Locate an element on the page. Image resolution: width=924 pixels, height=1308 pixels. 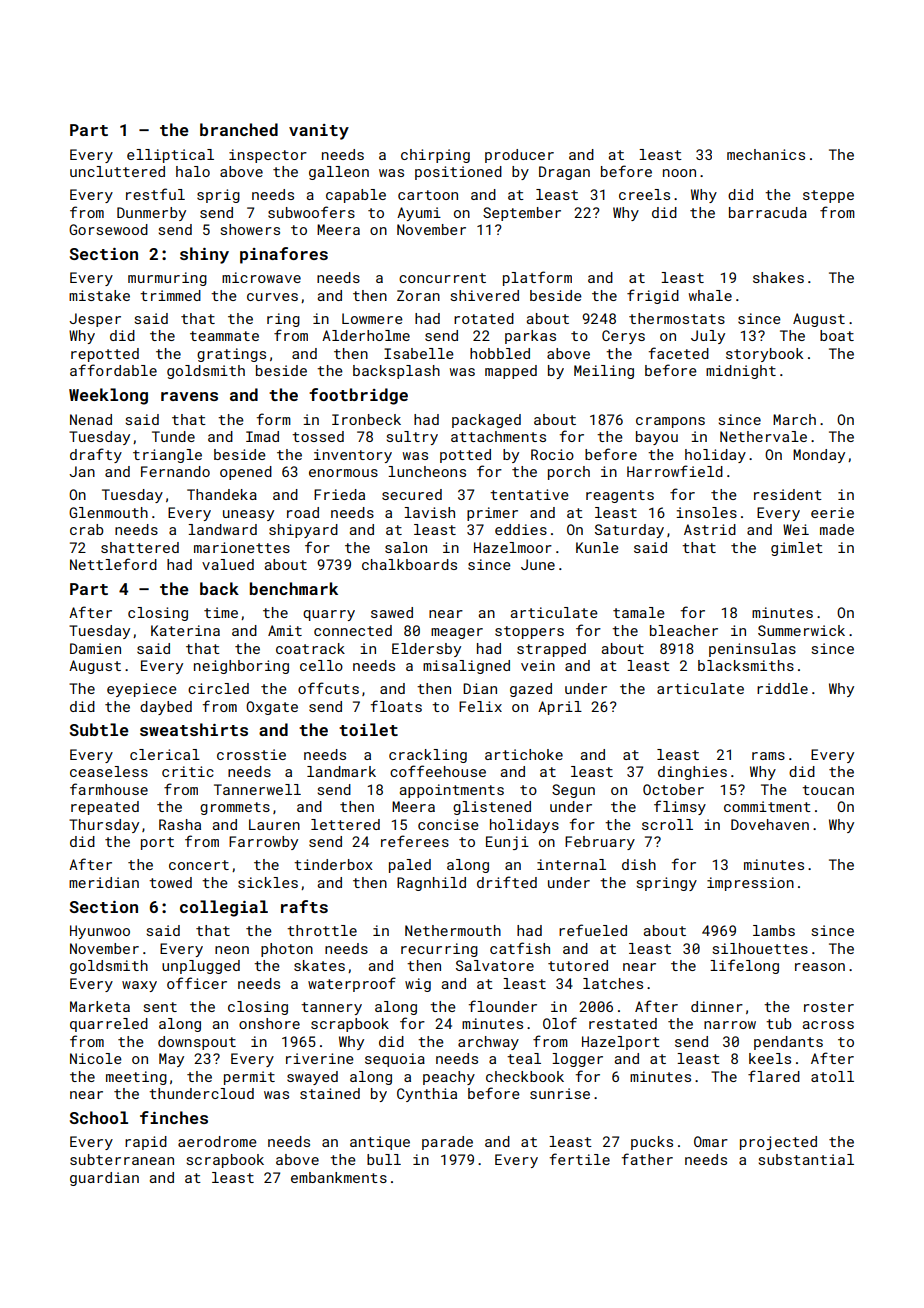
crab is located at coordinates (87, 529).
